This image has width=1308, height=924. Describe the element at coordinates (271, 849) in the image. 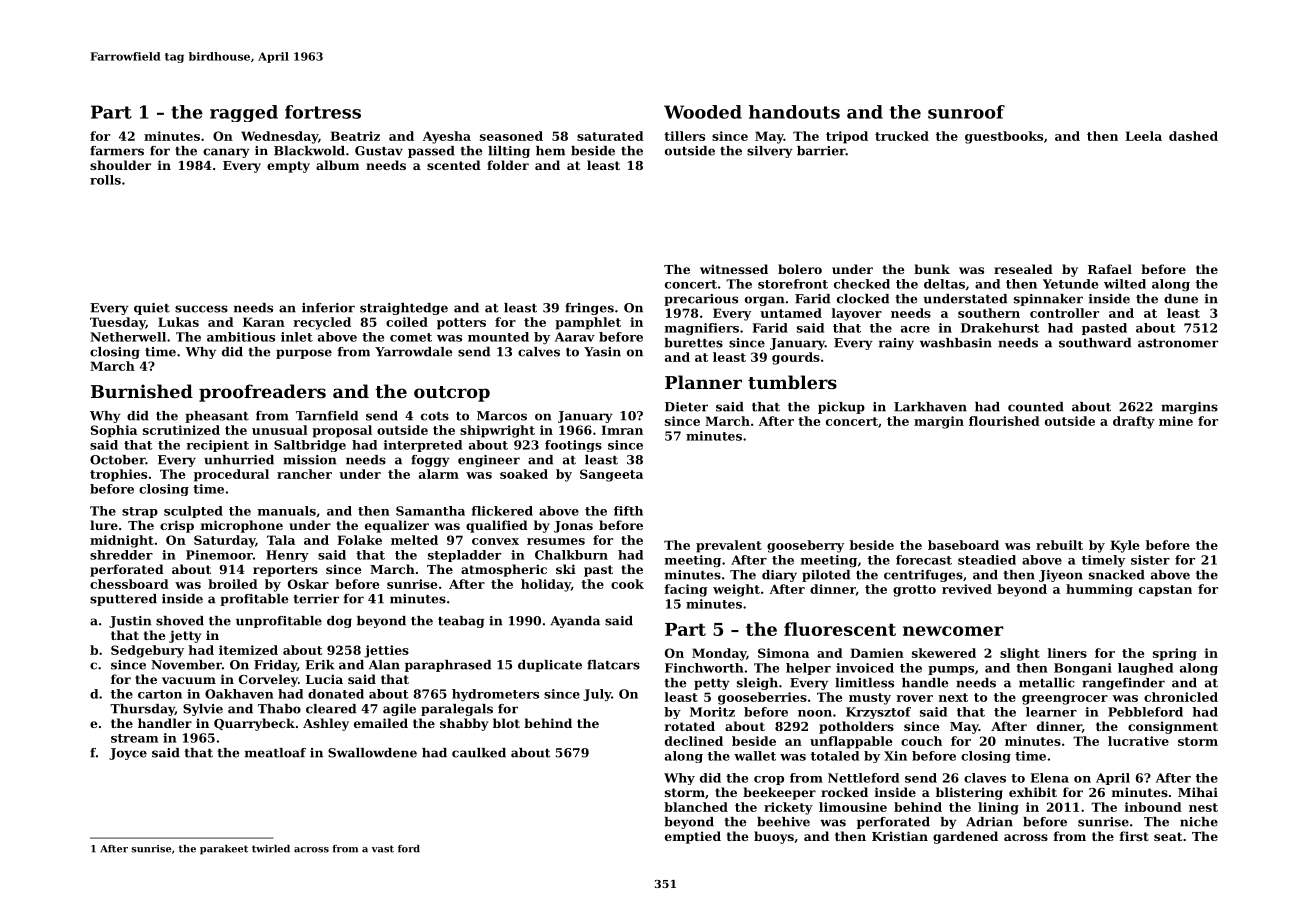

I see `twirled` at that location.
